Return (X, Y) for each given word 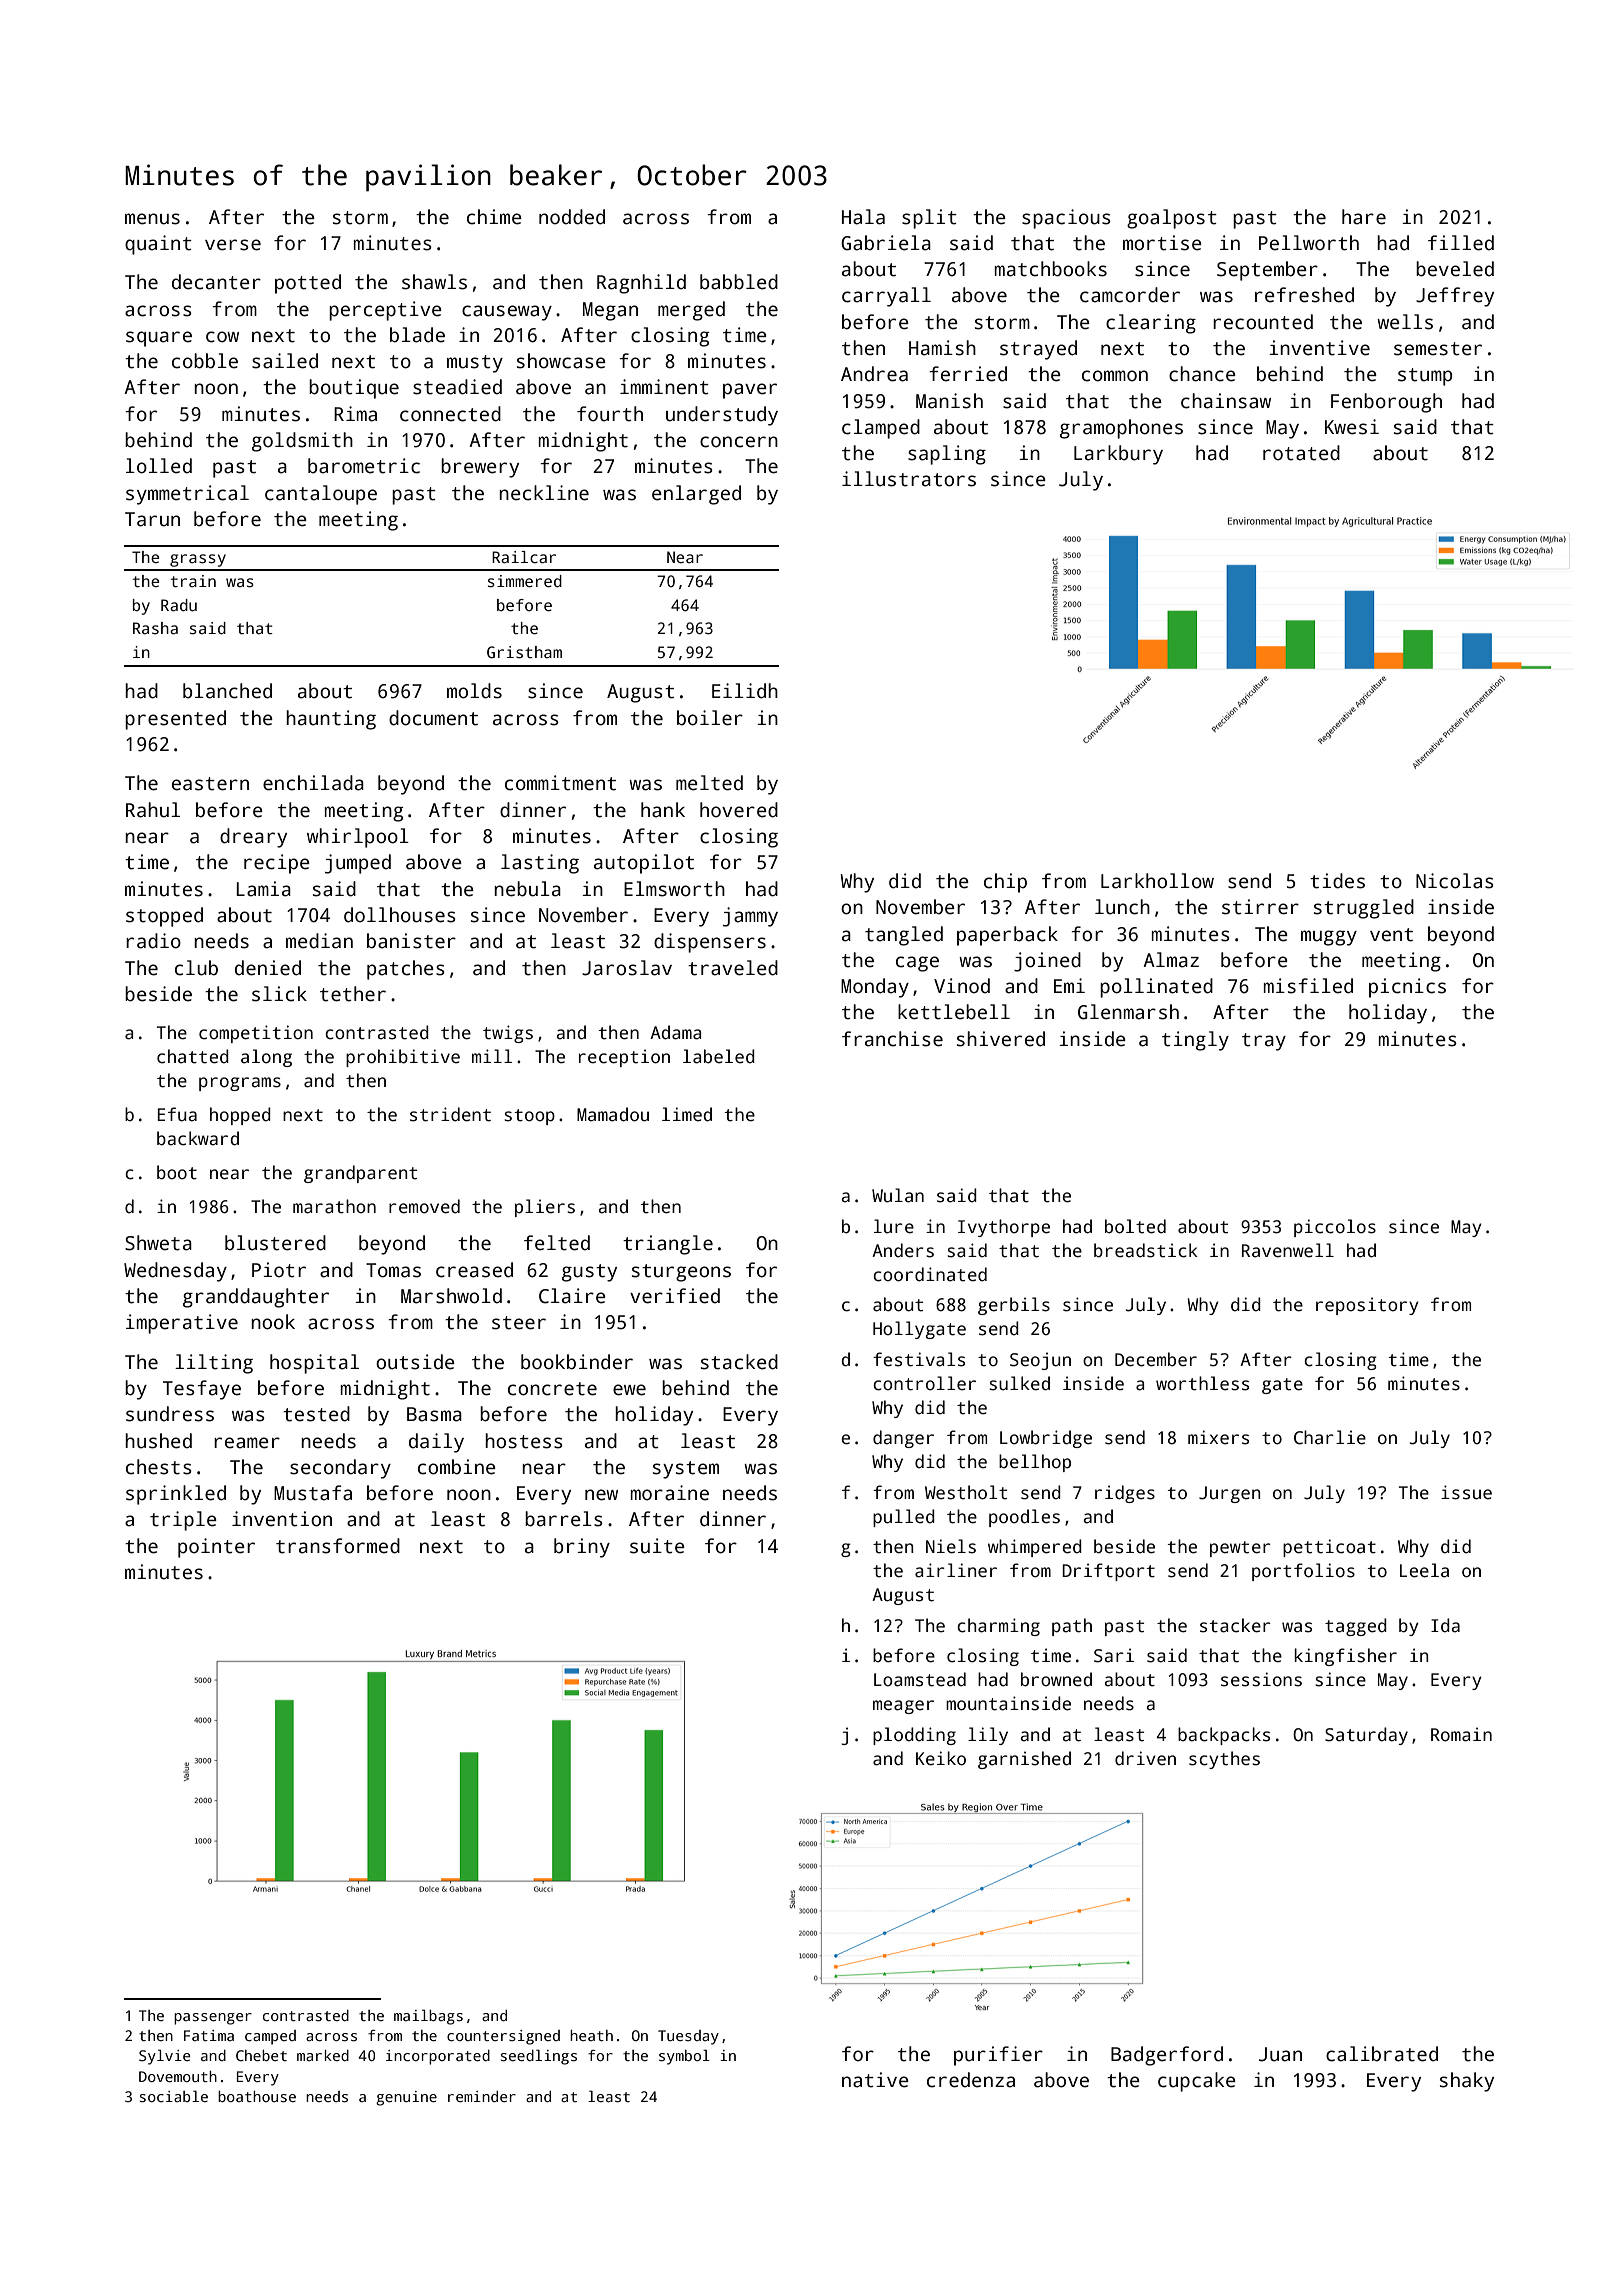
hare (1364, 217)
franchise (892, 1039)
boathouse (257, 2096)
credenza (971, 2080)
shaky (1467, 2082)
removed (424, 1206)
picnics (1407, 988)
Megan (610, 311)
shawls (434, 282)
